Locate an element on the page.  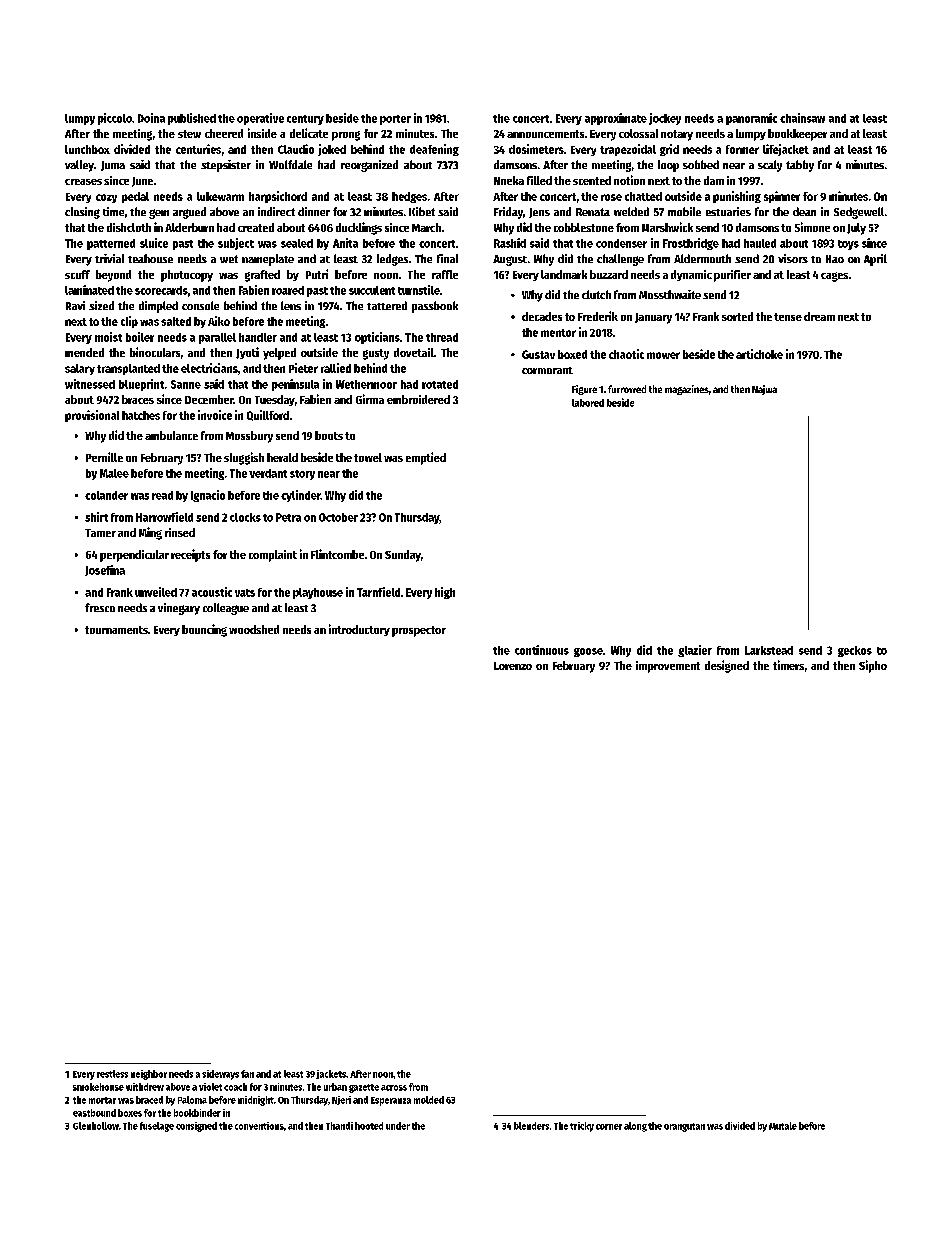
fan is located at coordinates (247, 1074).
